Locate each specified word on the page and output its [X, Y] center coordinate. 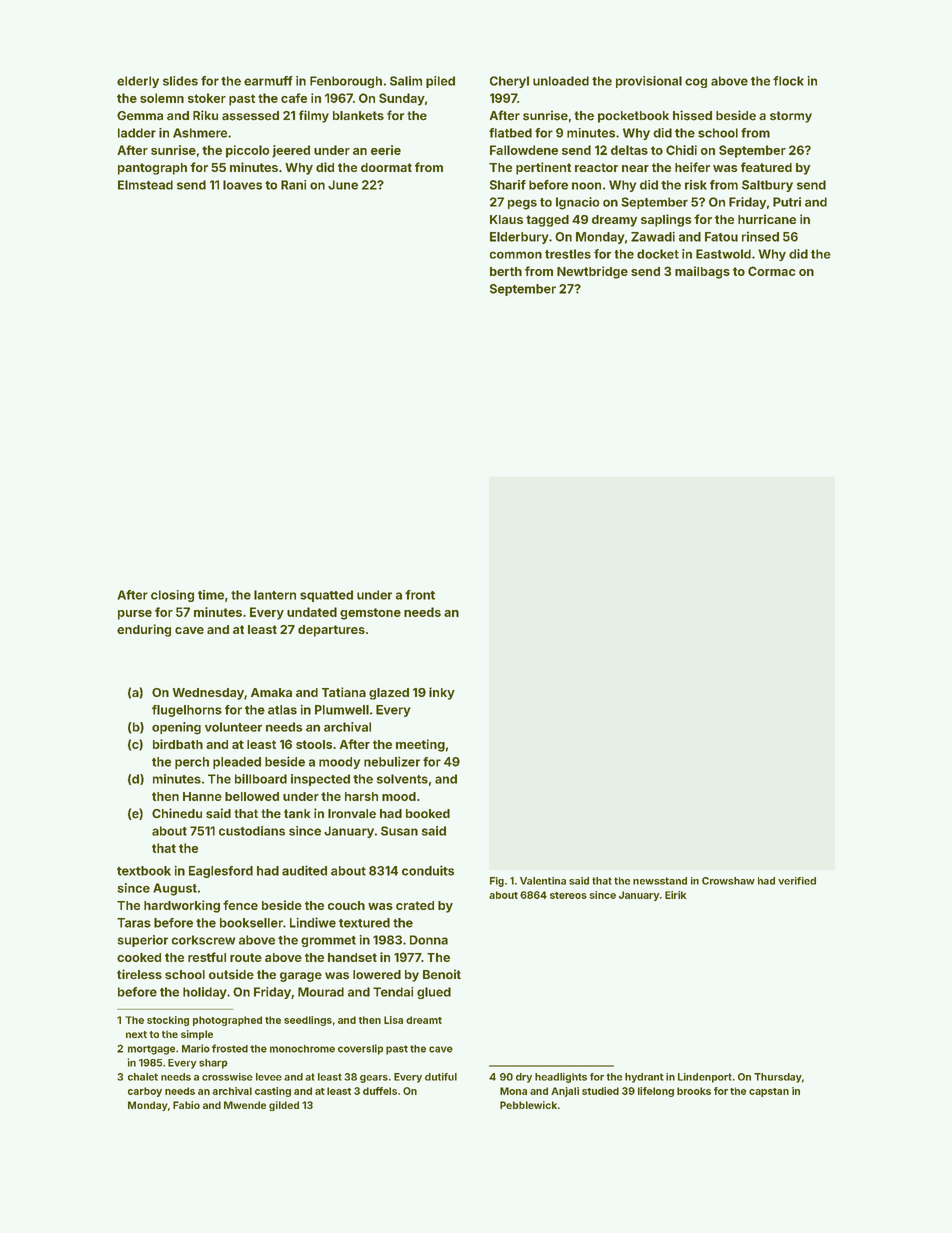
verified [797, 881]
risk [696, 185]
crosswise [227, 1077]
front [420, 595]
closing [172, 596]
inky [442, 693]
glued [434, 993]
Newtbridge [592, 272]
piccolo [247, 151]
